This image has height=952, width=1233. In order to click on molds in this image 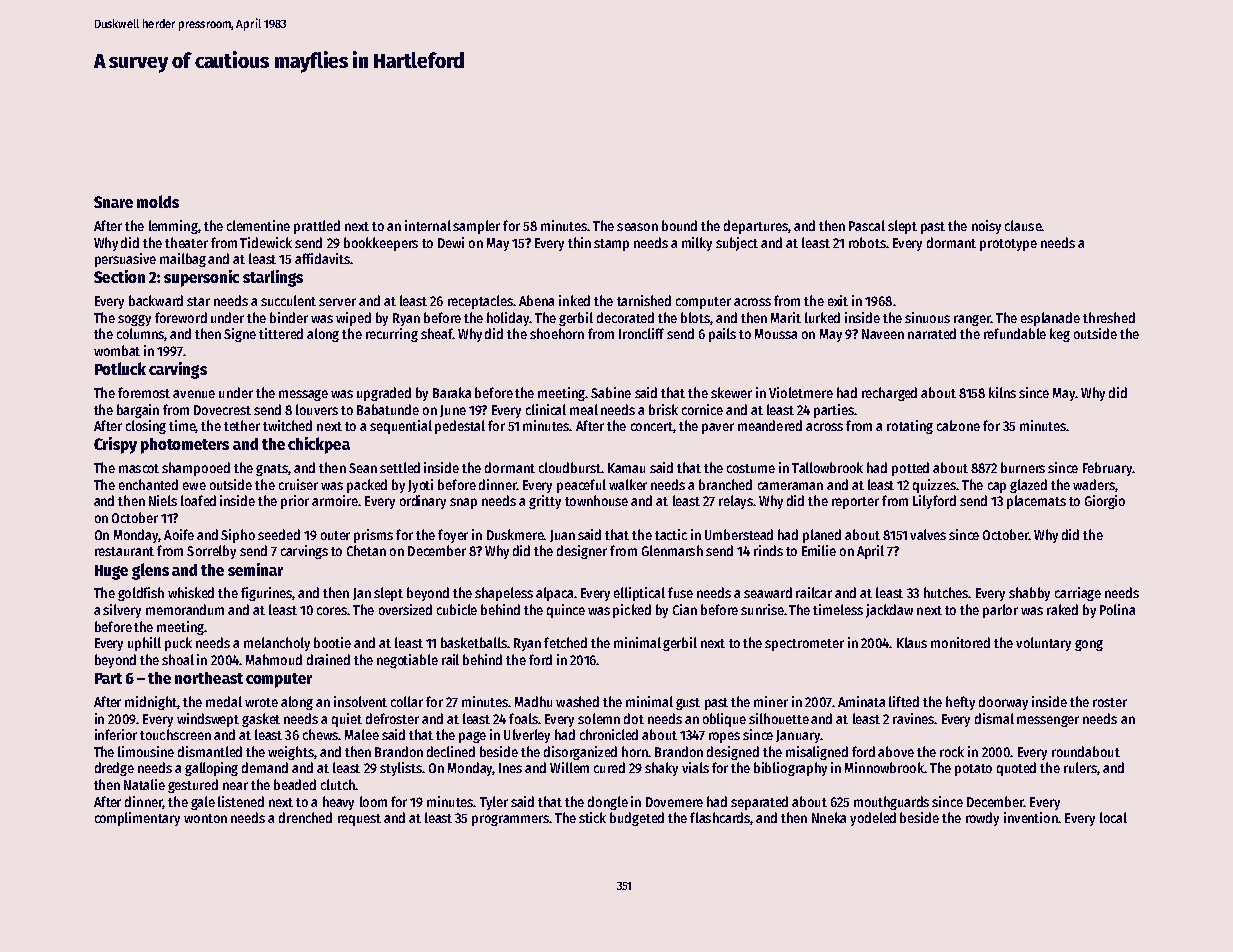, I will do `click(158, 201)`.
